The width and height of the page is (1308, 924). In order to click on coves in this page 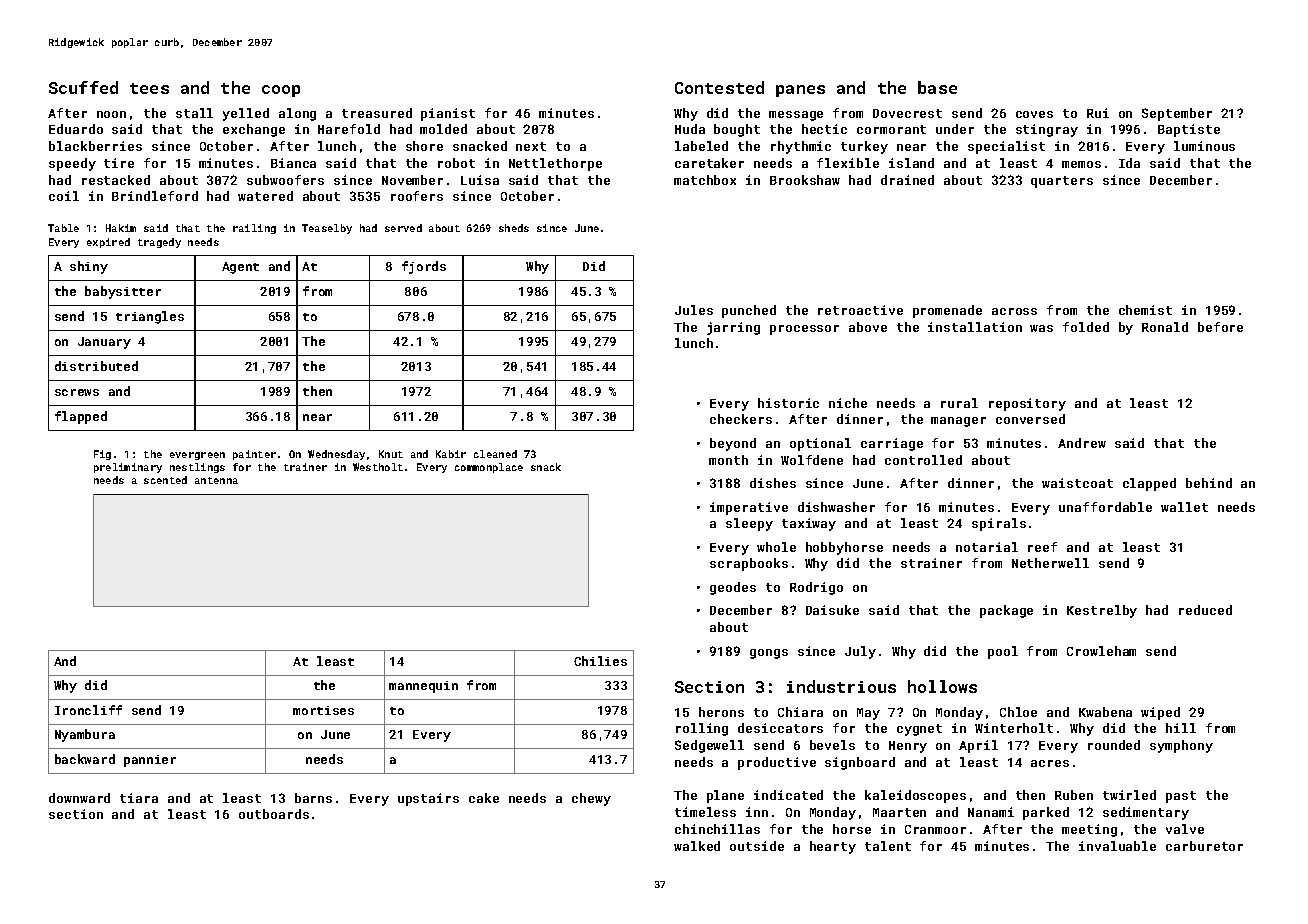, I will do `click(1034, 114)`.
